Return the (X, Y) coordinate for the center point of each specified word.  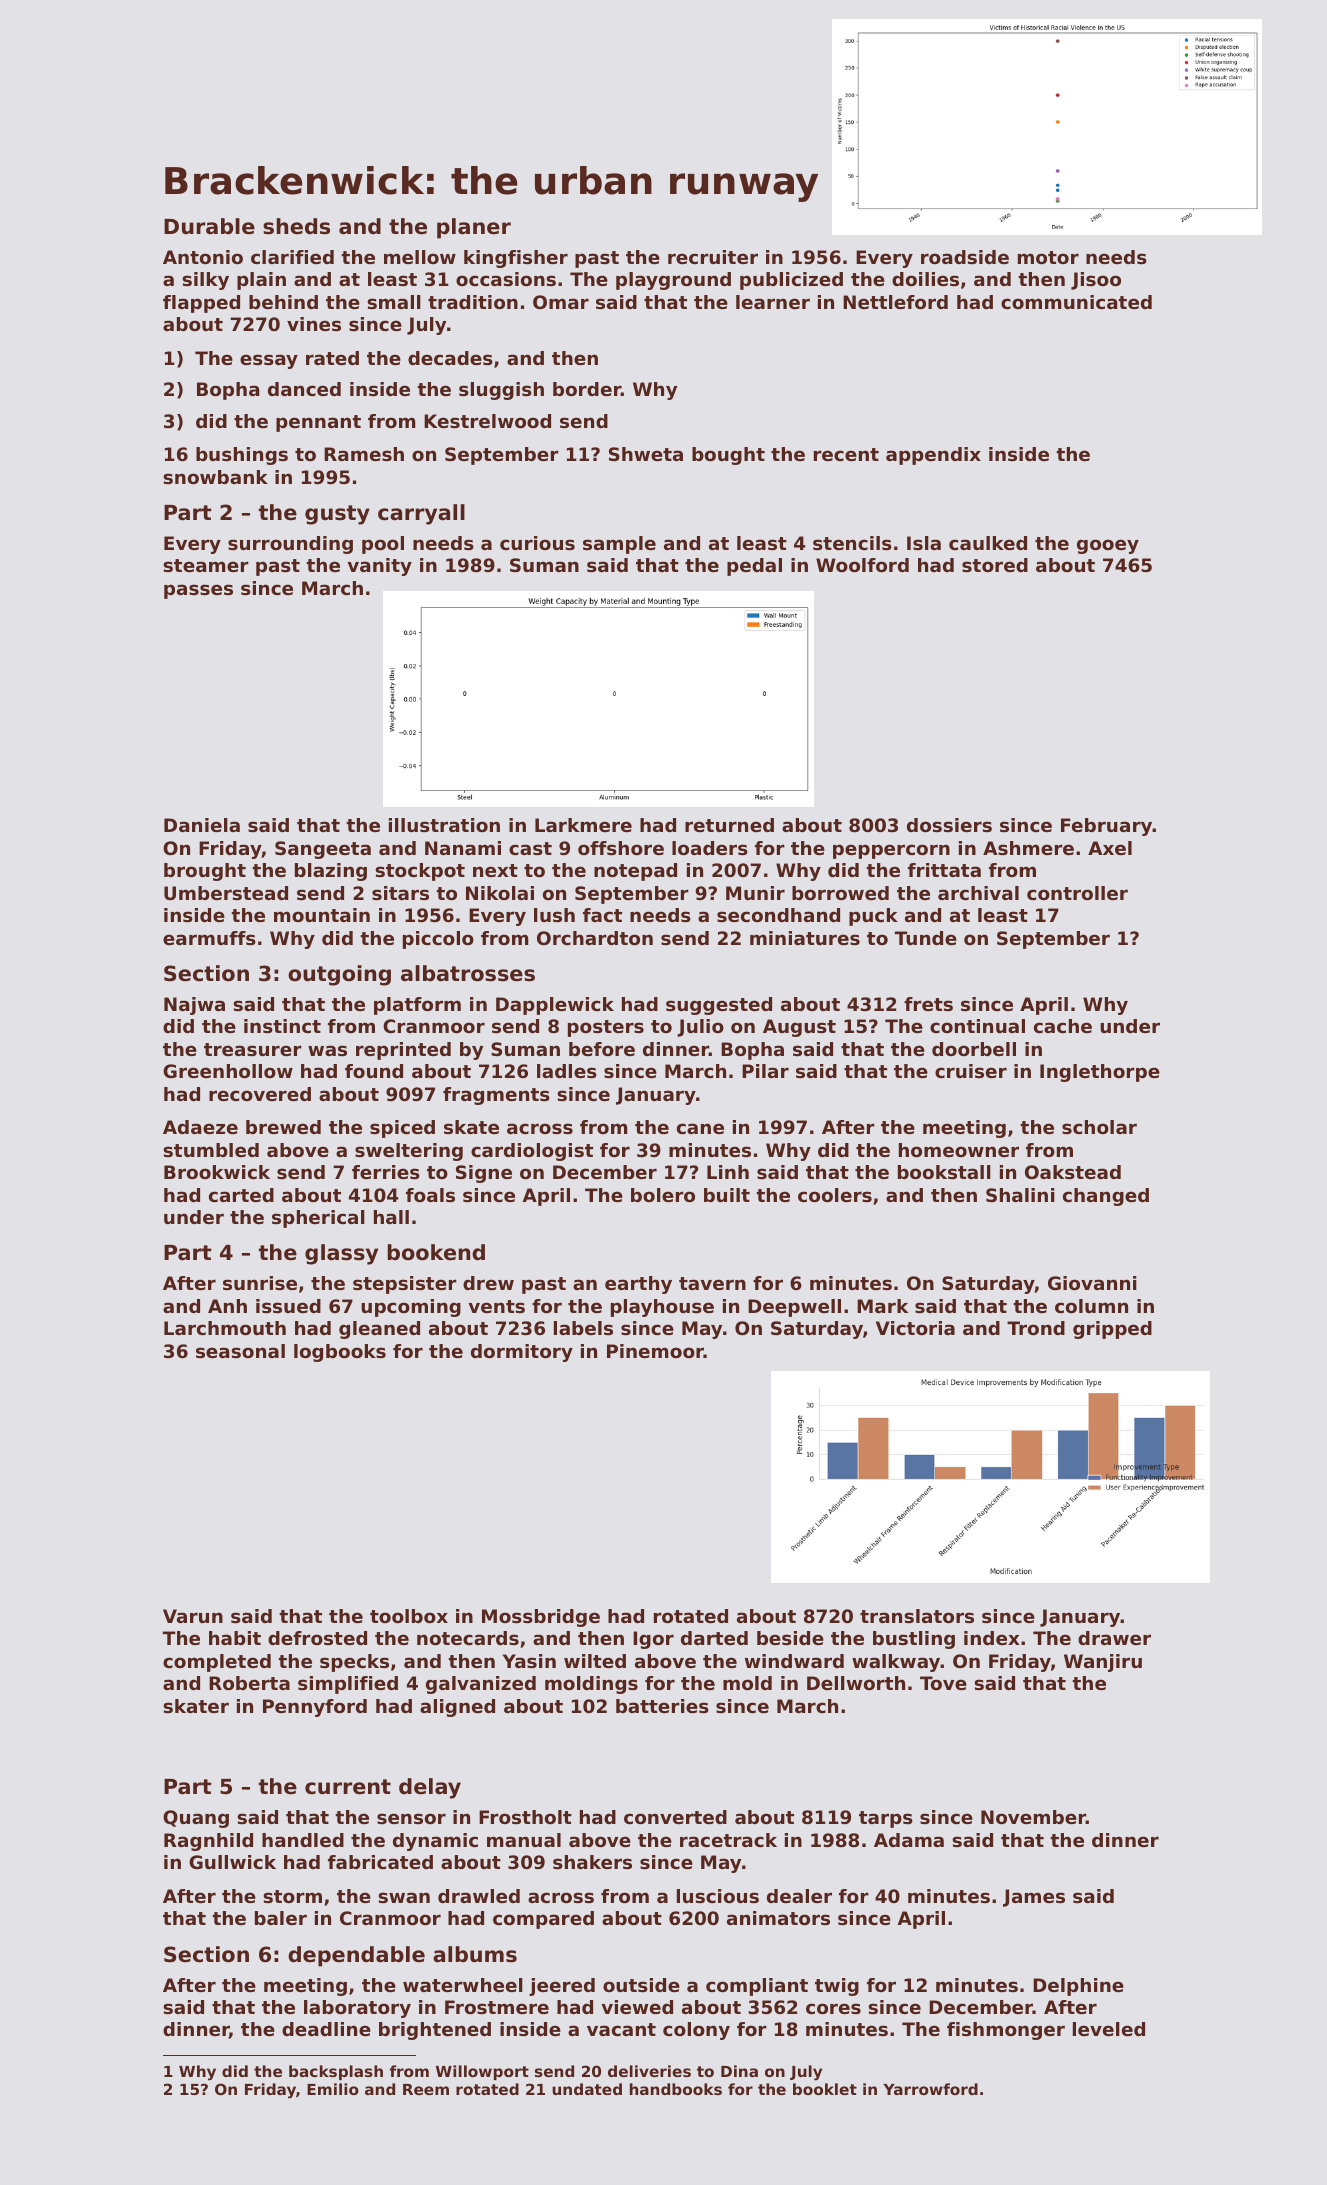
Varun (193, 1616)
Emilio (333, 2089)
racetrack (728, 1840)
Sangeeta (323, 850)
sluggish (501, 391)
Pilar (765, 1071)
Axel (1110, 848)
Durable (209, 226)
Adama (909, 1840)
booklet (825, 2089)
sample (619, 545)
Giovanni (1092, 1283)
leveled (1109, 2029)
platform (417, 1006)
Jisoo (1096, 281)
